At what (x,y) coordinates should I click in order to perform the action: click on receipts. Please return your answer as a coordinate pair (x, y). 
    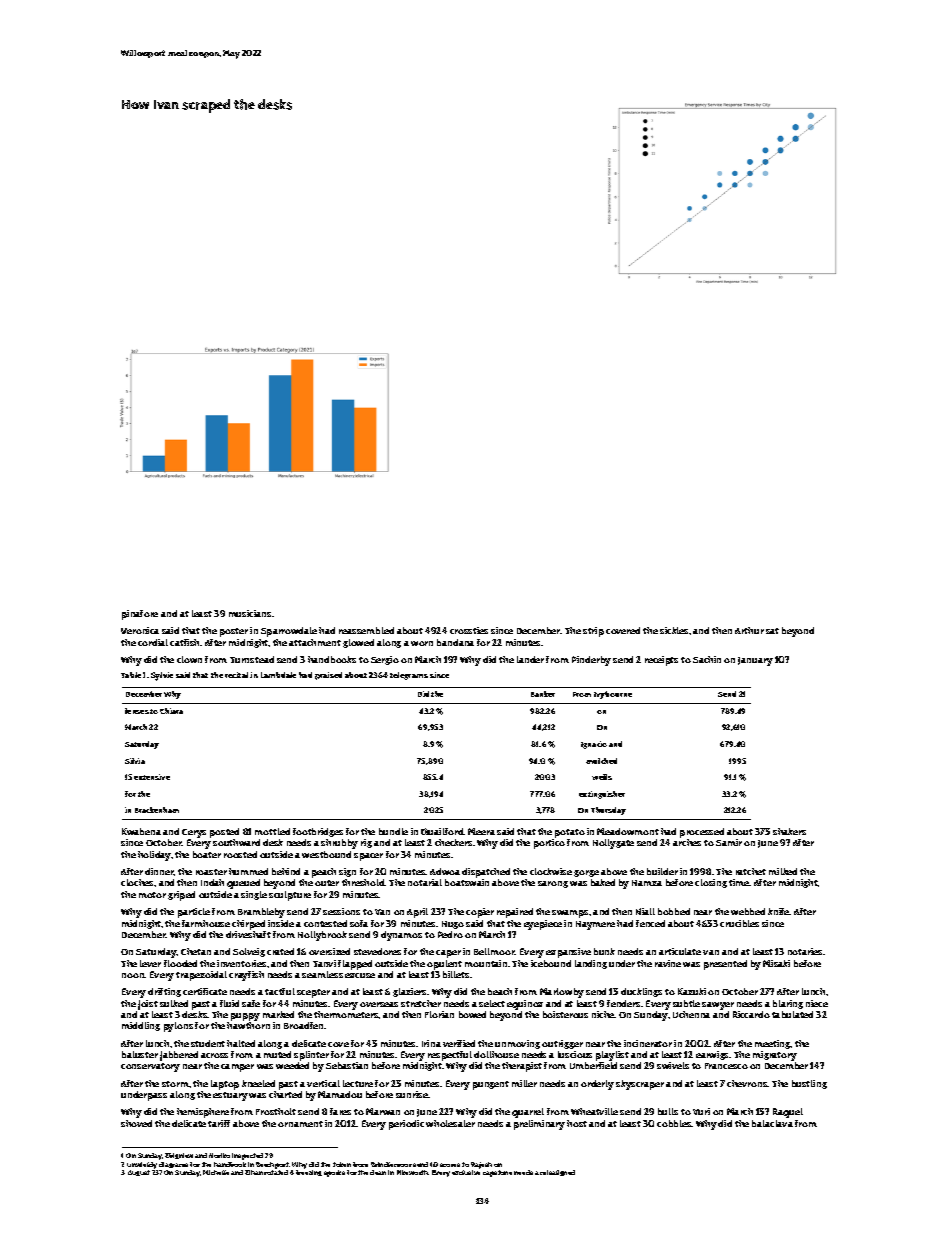
    Looking at the image, I should click on (661, 661).
